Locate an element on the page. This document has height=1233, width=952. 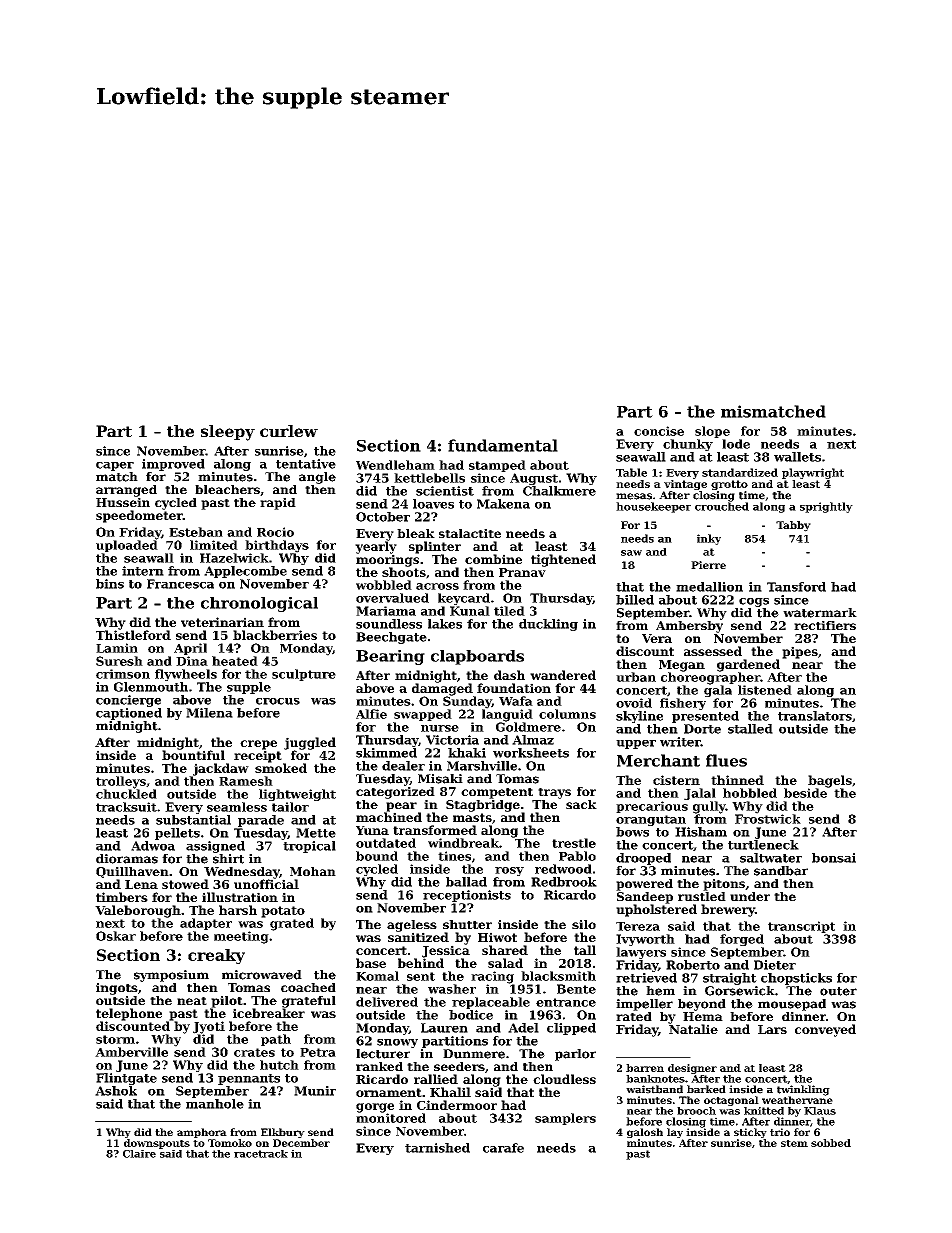
Thistleford is located at coordinates (133, 635).
